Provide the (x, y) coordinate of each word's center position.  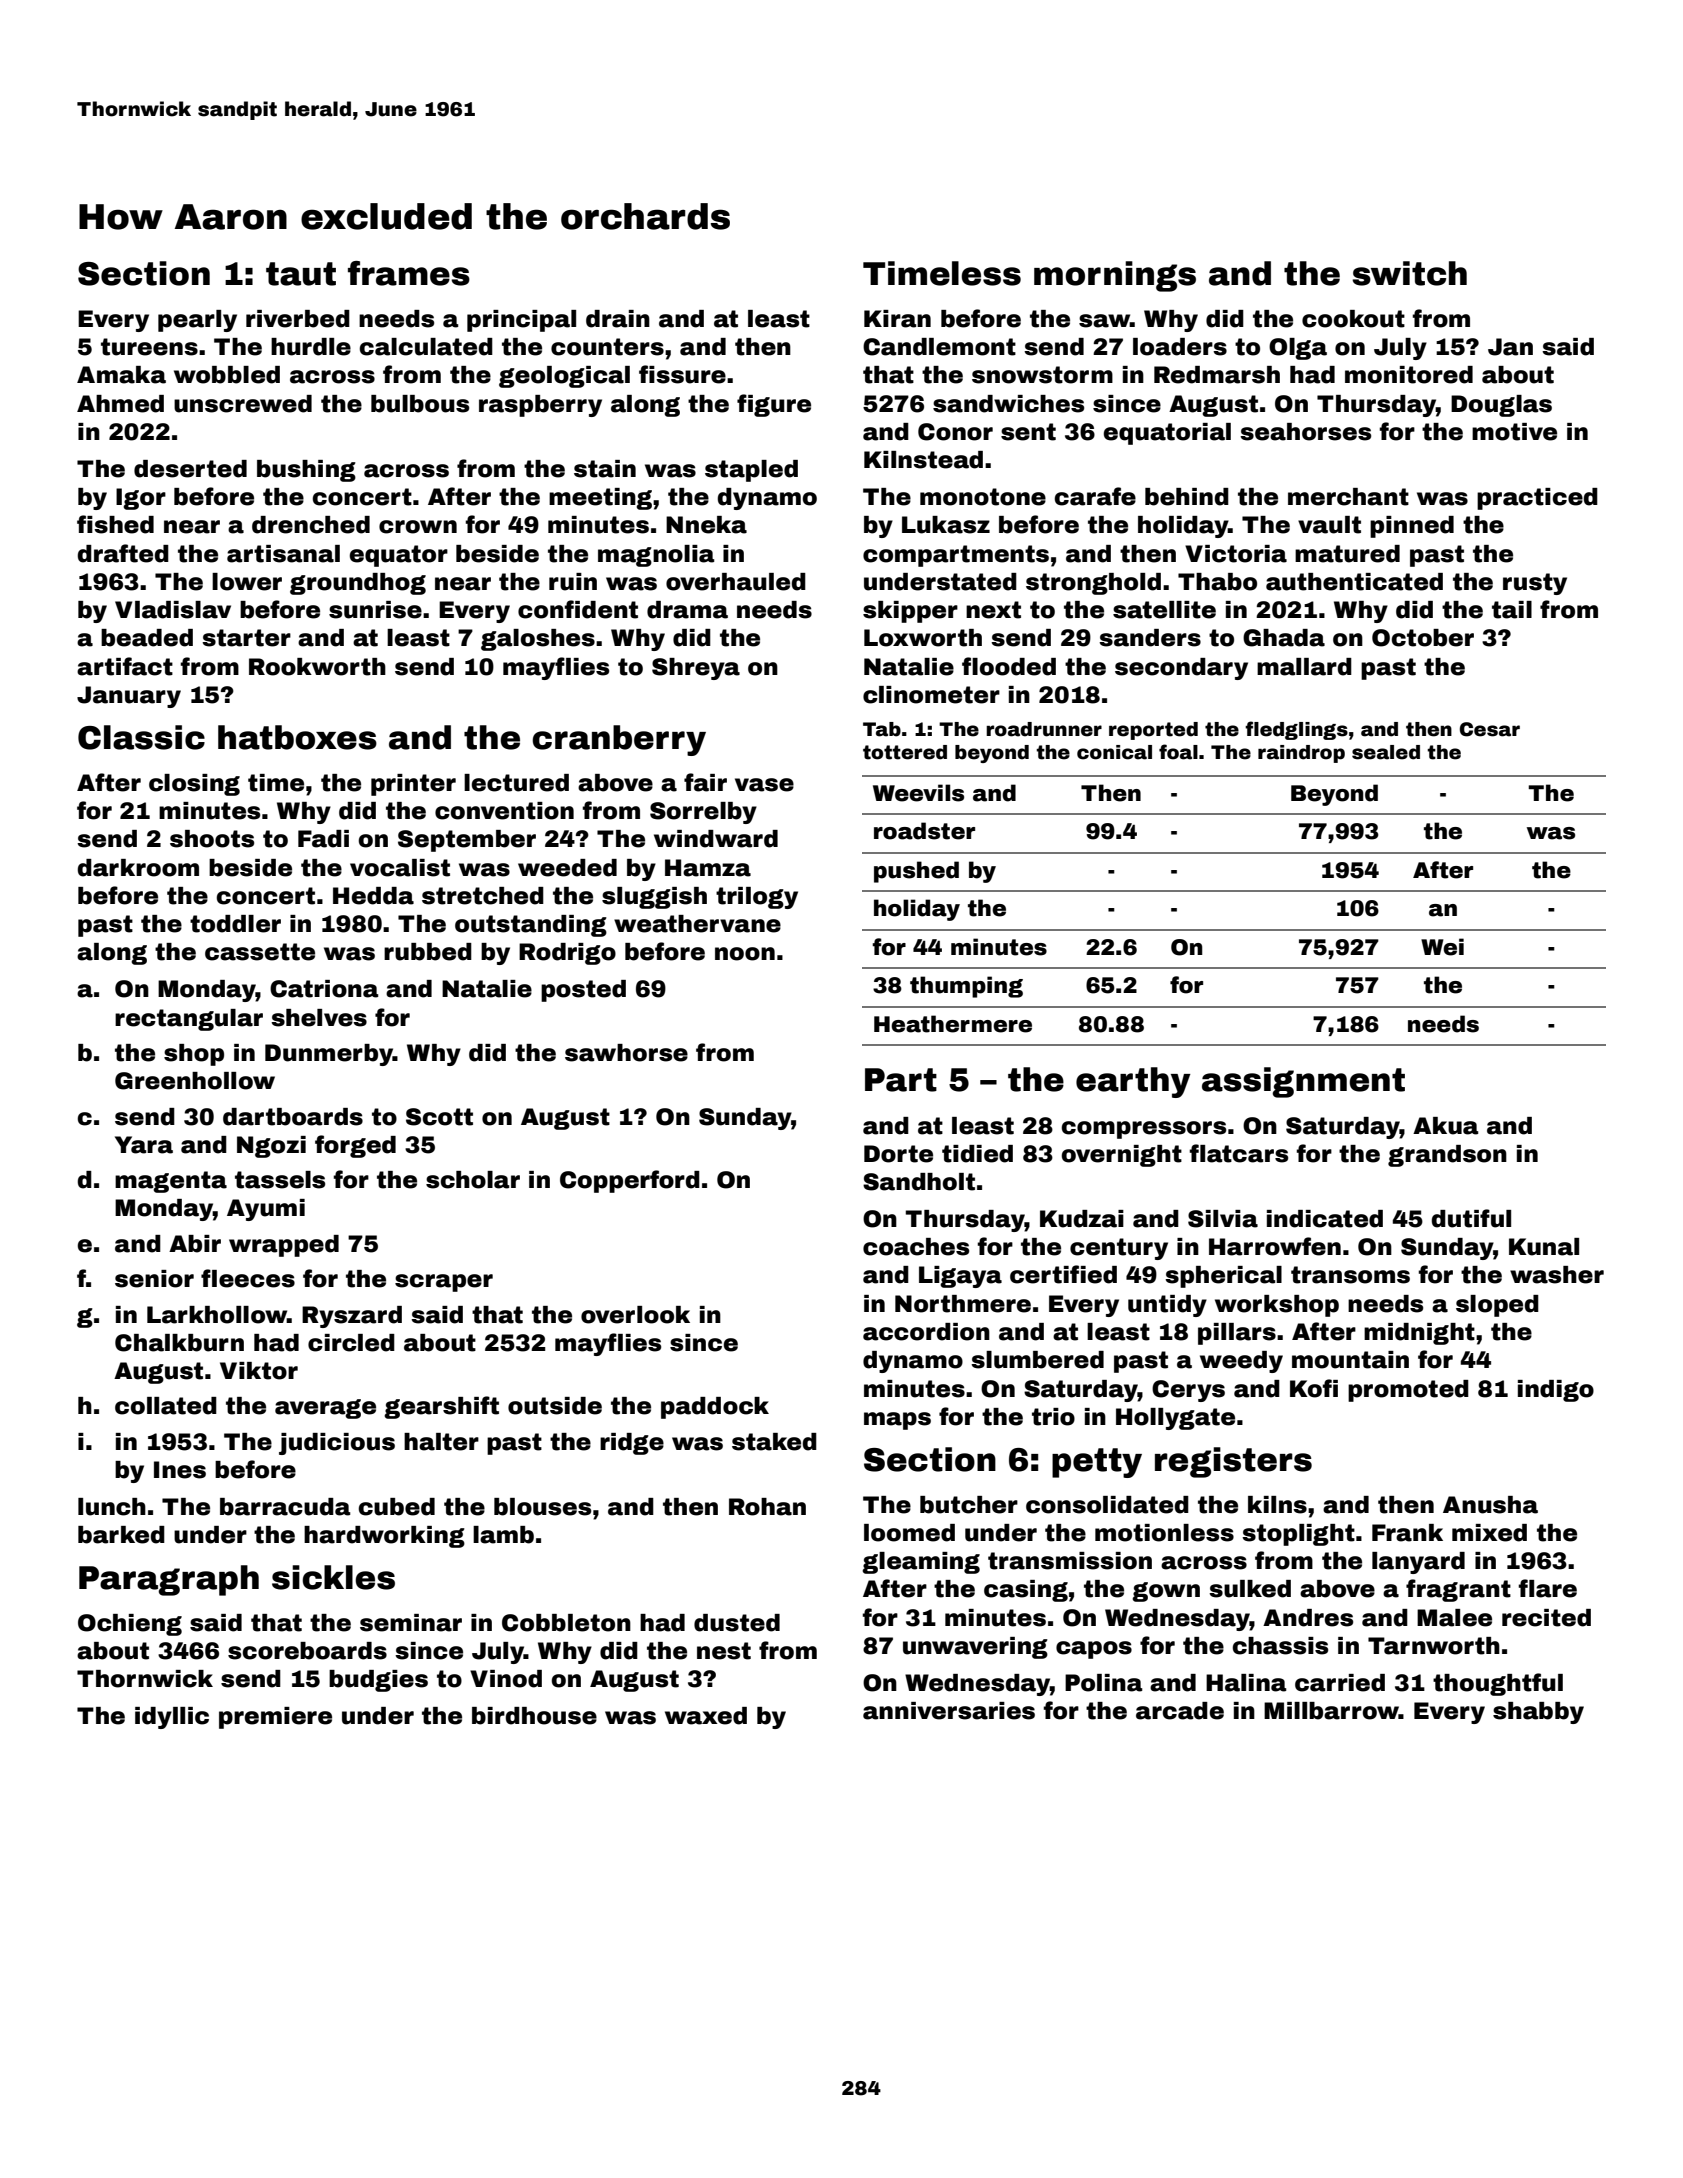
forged (355, 1146)
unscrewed (243, 404)
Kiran (897, 319)
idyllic (172, 1718)
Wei (1442, 947)
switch (1409, 273)
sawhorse (626, 1053)
